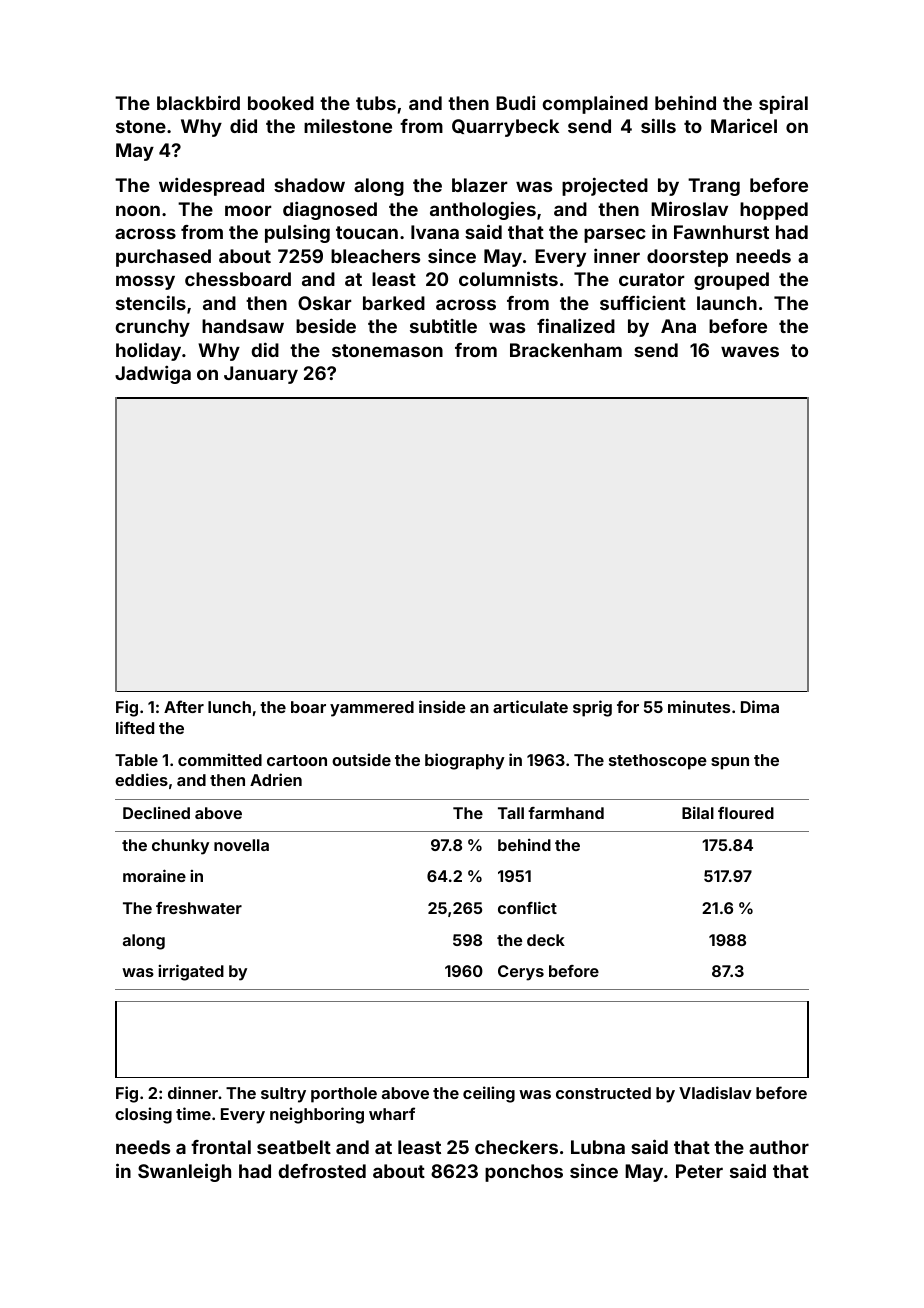  I want to click on checkers, so click(516, 1147).
